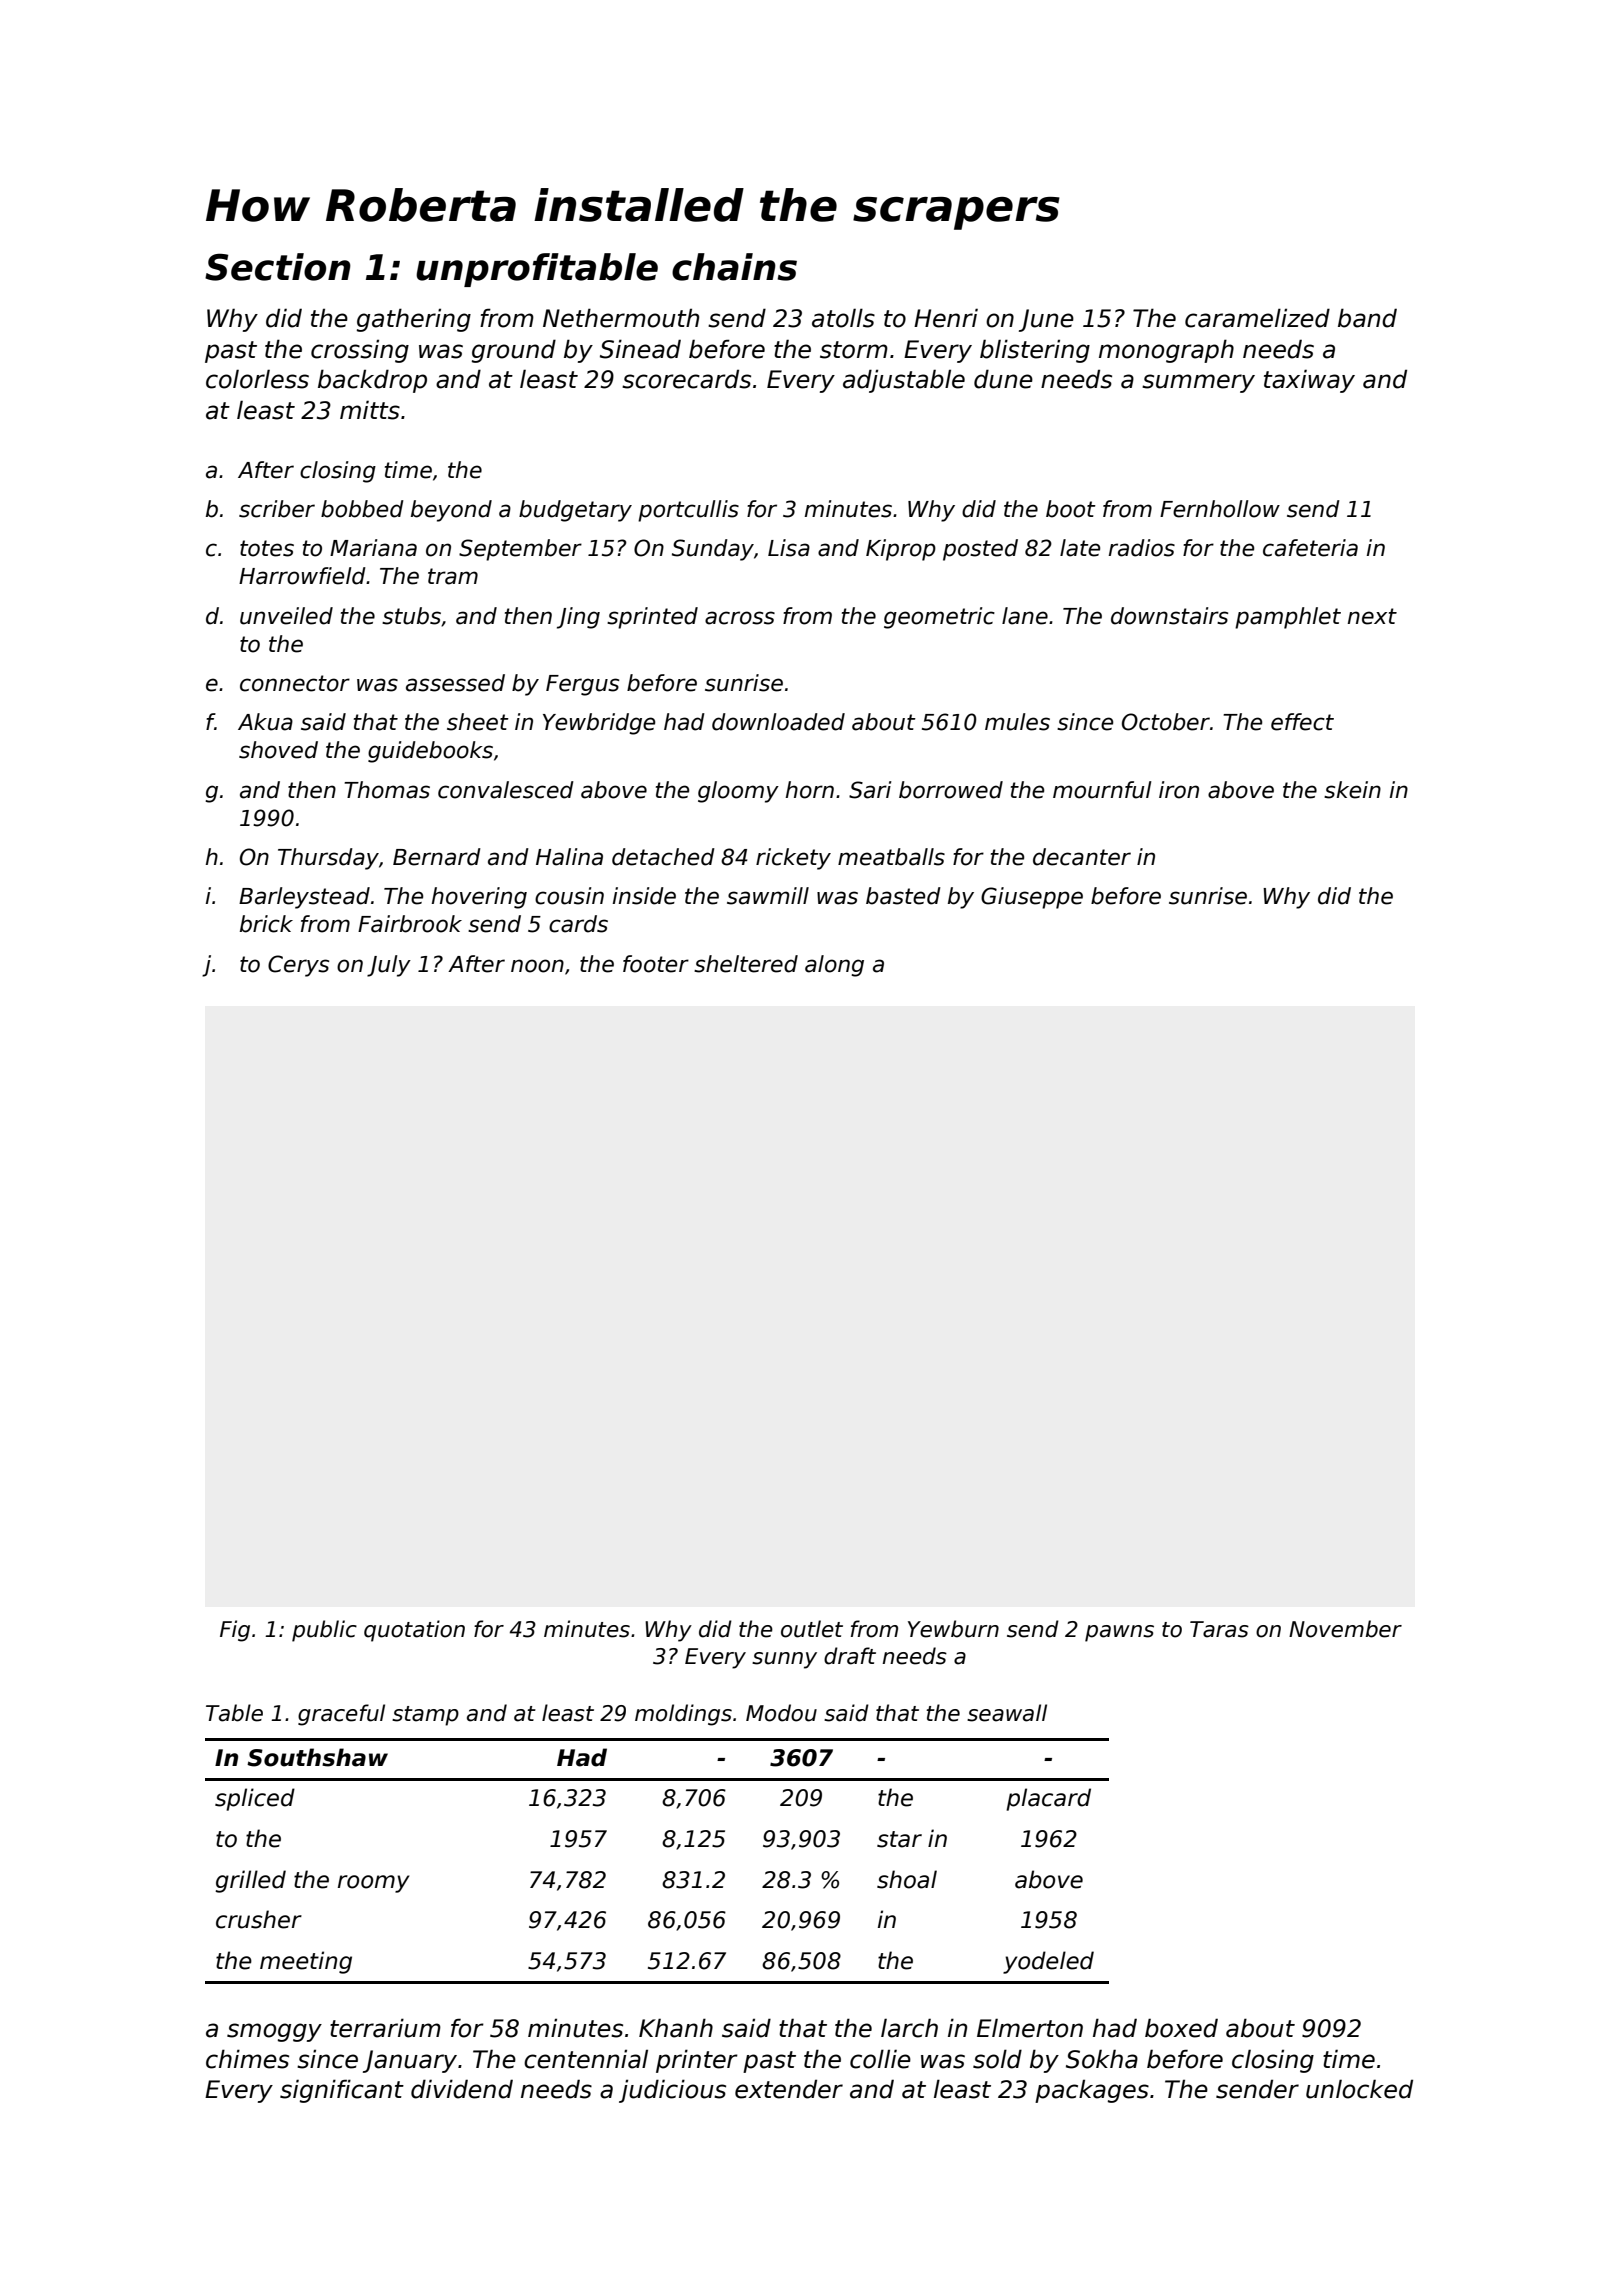  I want to click on cafeteria, so click(1310, 548).
